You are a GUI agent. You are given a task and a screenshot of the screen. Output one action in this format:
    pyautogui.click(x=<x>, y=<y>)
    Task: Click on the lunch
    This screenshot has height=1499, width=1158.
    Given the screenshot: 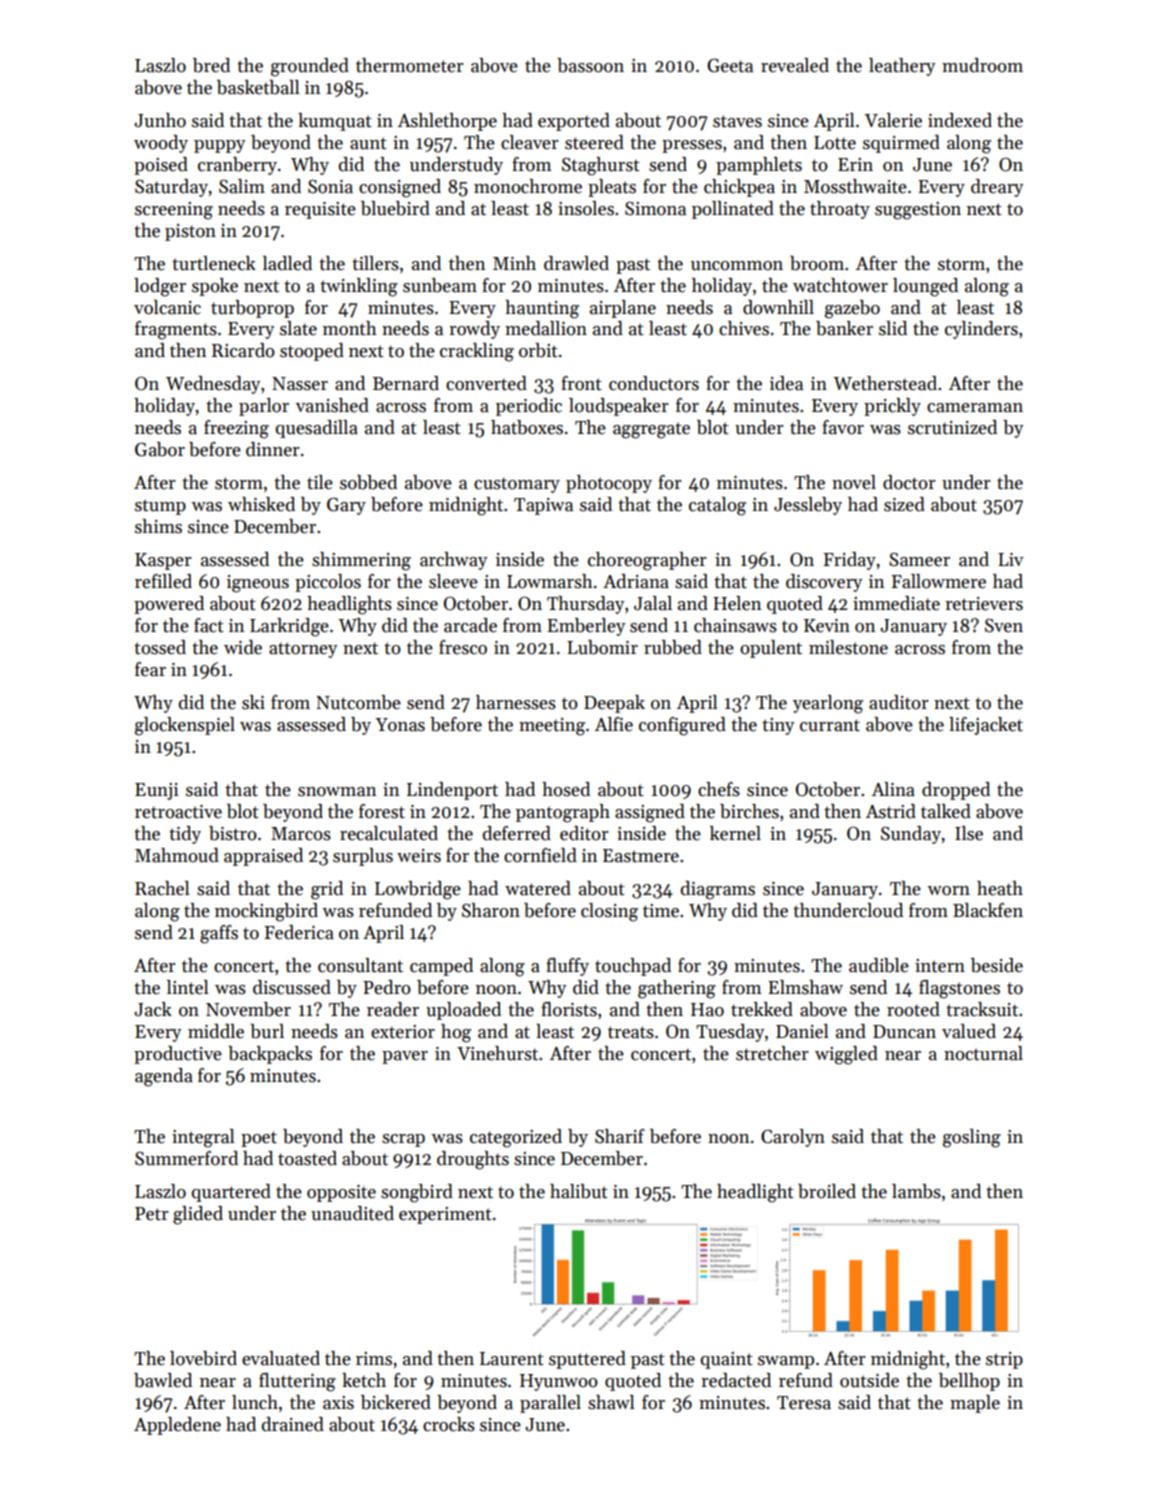 What is the action you would take?
    pyautogui.click(x=255, y=1402)
